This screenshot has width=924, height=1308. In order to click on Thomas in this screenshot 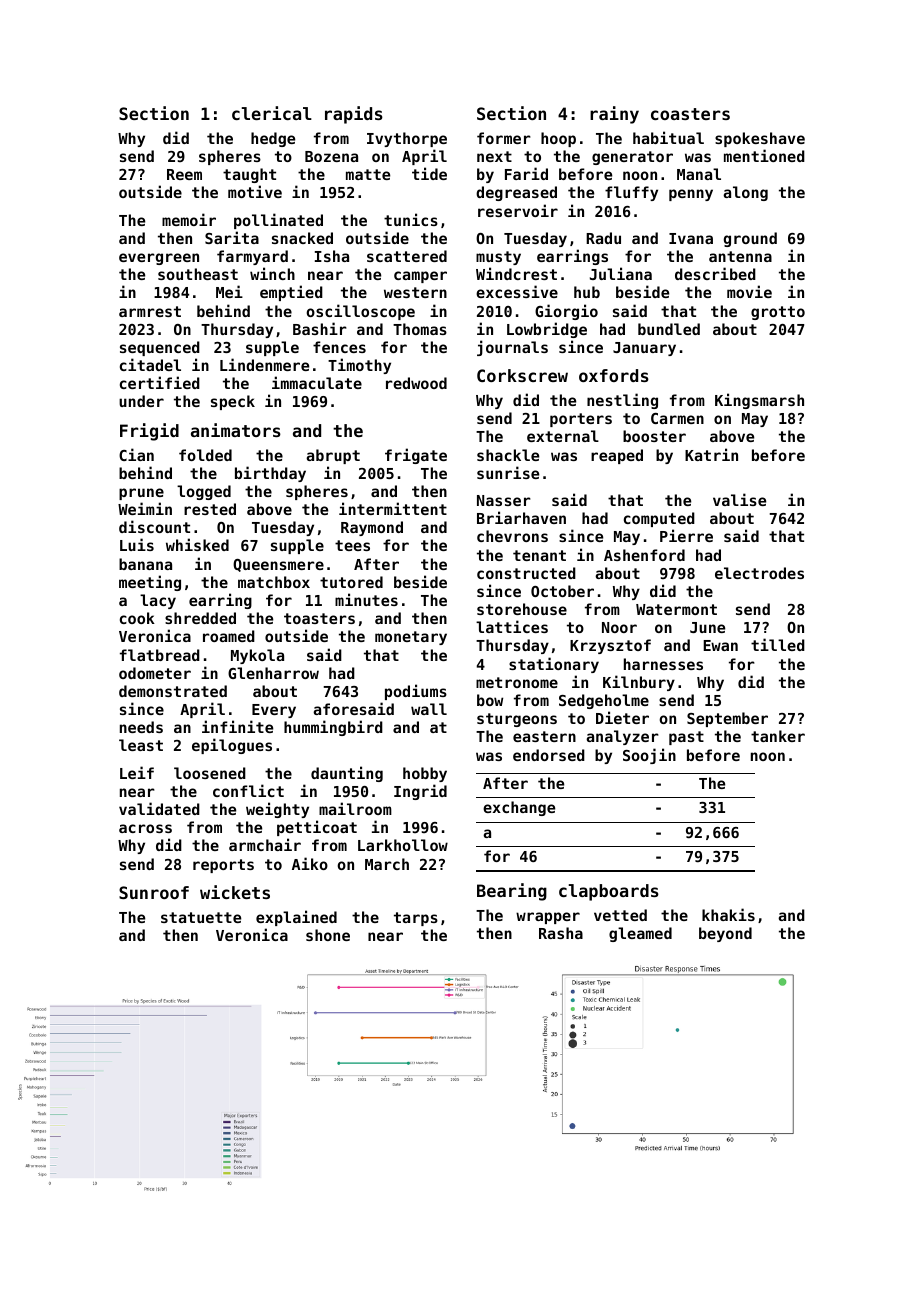, I will do `click(420, 329)`.
